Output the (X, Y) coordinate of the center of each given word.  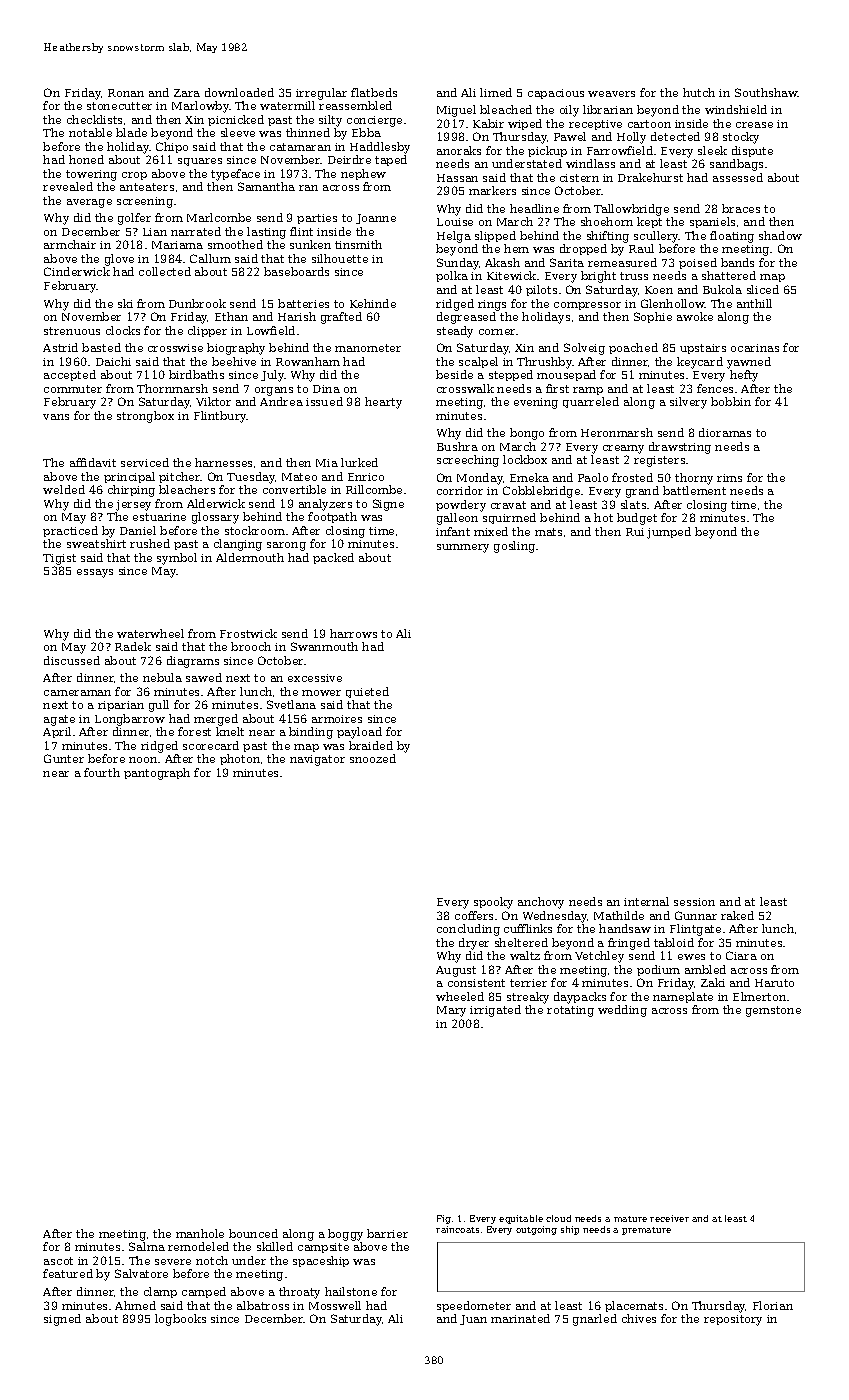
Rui (635, 532)
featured (68, 1273)
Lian (155, 232)
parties (317, 219)
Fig (444, 1219)
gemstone (773, 1011)
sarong (286, 546)
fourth (102, 772)
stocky (741, 138)
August (456, 971)
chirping (131, 491)
